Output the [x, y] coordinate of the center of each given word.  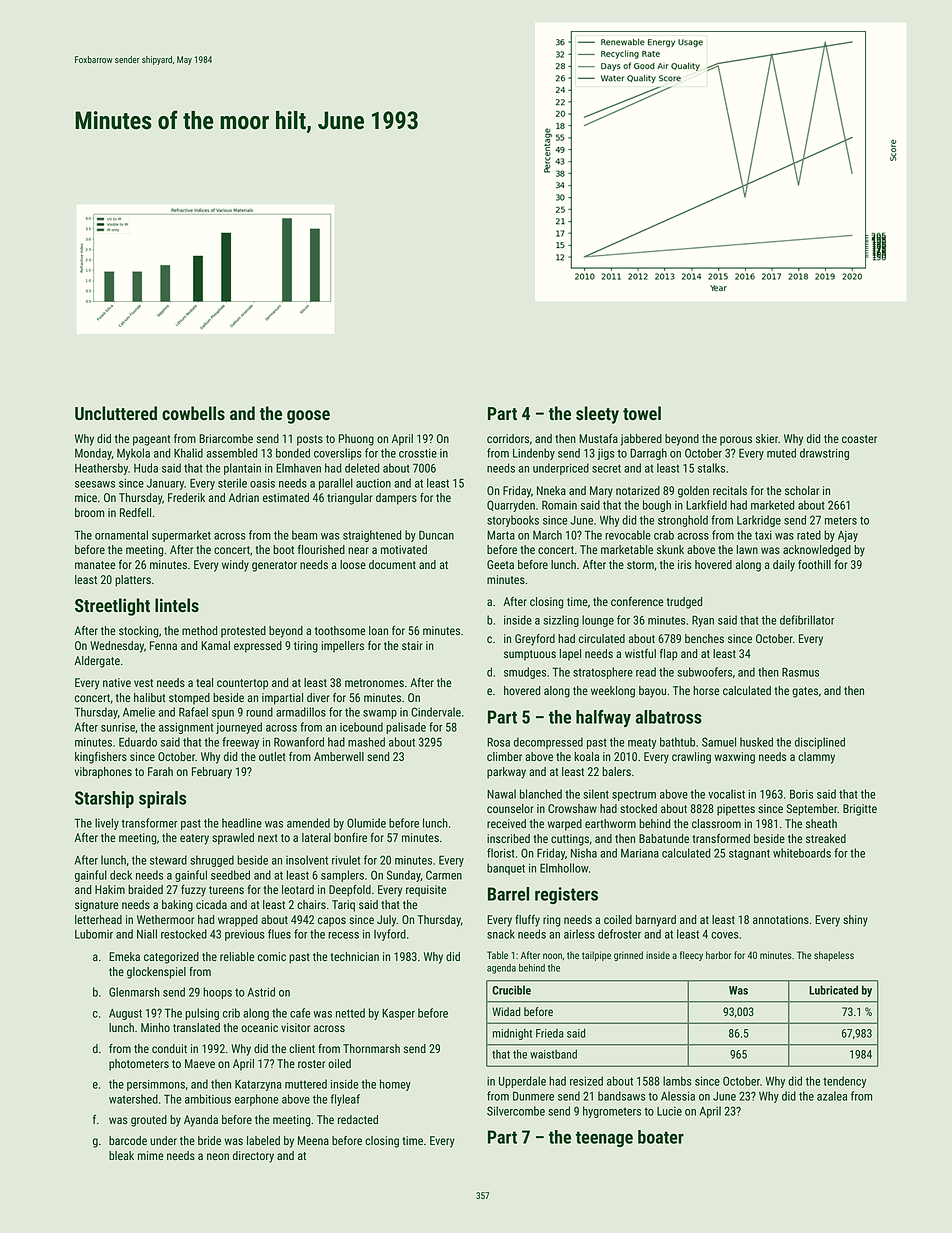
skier [767, 438]
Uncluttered [116, 413]
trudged [684, 603]
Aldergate [97, 662]
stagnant [749, 854]
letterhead [98, 919]
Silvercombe [516, 1111]
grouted [149, 1121]
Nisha [584, 853]
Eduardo [138, 742]
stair [412, 645]
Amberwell [339, 756]
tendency [844, 1082]
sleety [597, 415]
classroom [716, 823]
